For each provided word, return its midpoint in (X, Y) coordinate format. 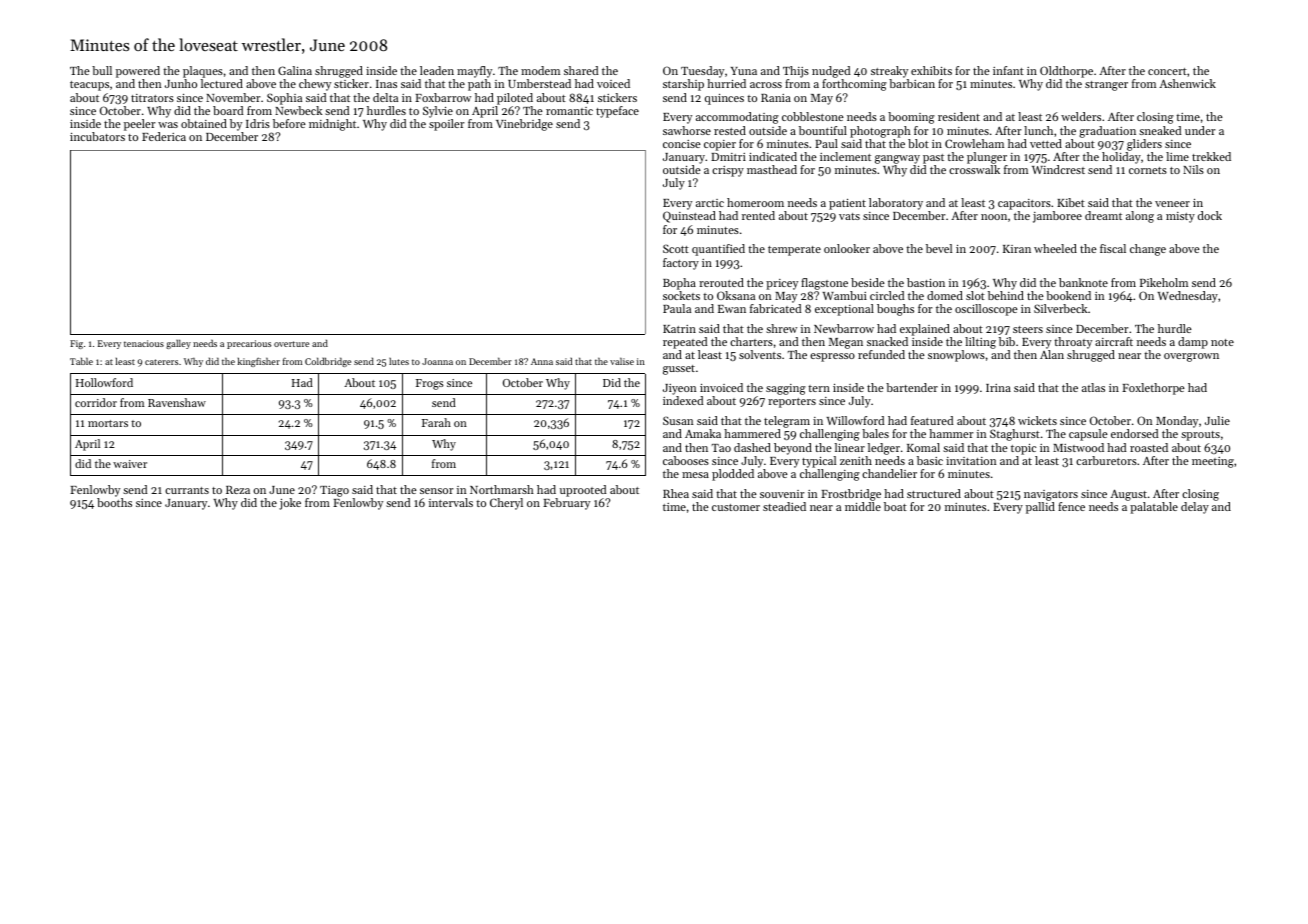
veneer (1172, 204)
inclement (845, 156)
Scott (676, 248)
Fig (76, 344)
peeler (139, 125)
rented (758, 215)
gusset (679, 370)
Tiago (334, 491)
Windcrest (1058, 169)
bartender (912, 387)
